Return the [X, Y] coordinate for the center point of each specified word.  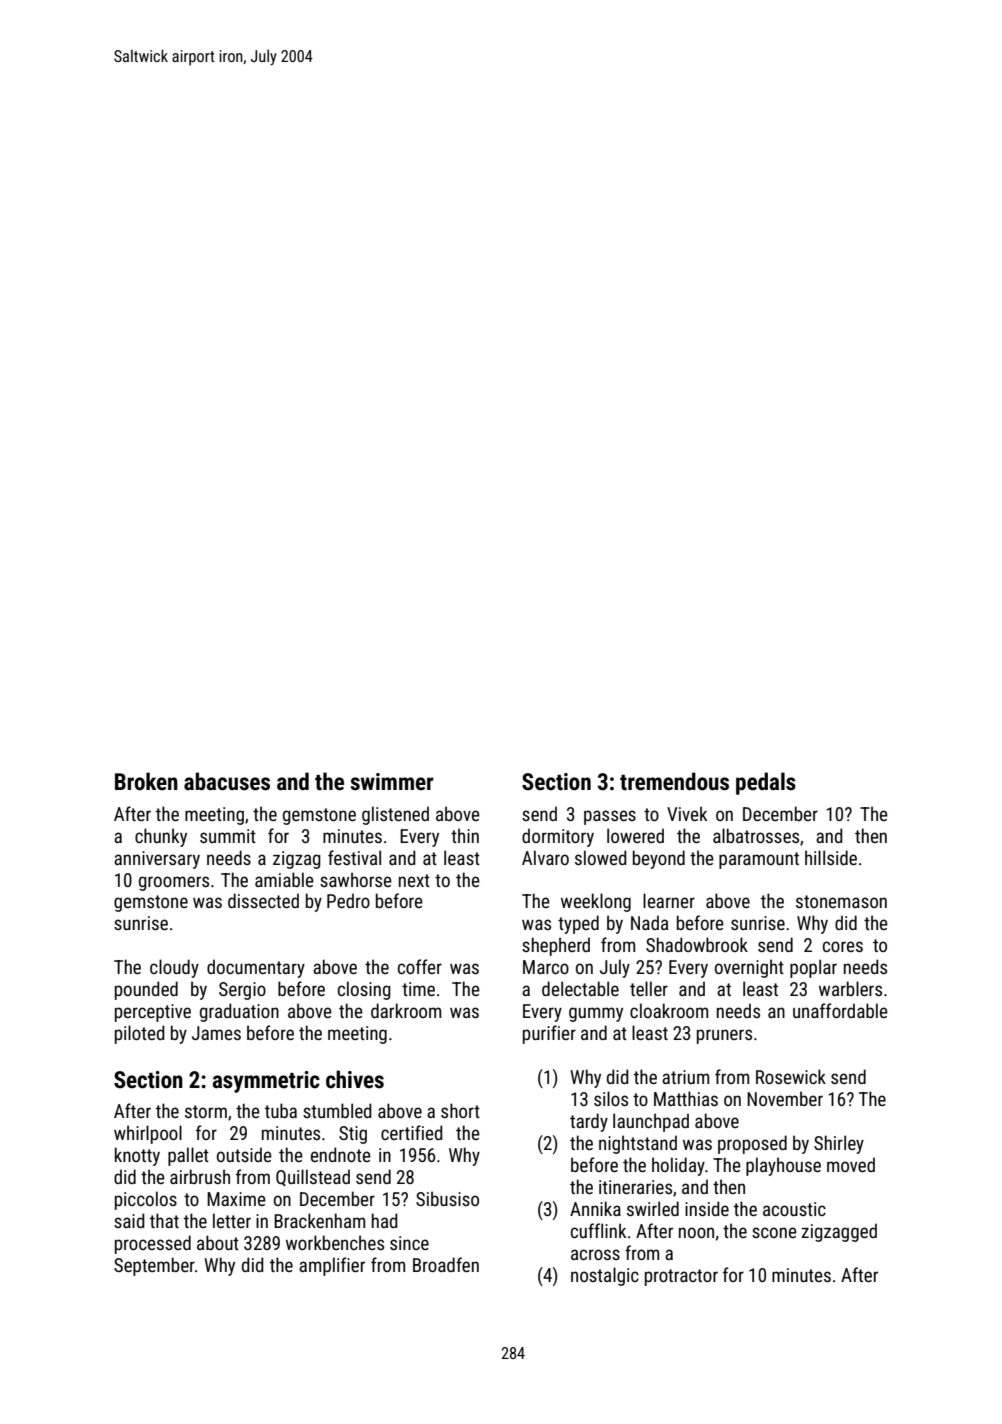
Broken [146, 781]
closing [364, 990]
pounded [146, 990]
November [785, 1098]
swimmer [392, 782]
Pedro [348, 900]
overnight [749, 968]
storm [206, 1111]
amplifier [332, 1266]
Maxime [236, 1199]
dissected [263, 900]
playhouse [783, 1166]
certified [412, 1132]
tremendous [674, 781]
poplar [813, 968]
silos [611, 1098]
